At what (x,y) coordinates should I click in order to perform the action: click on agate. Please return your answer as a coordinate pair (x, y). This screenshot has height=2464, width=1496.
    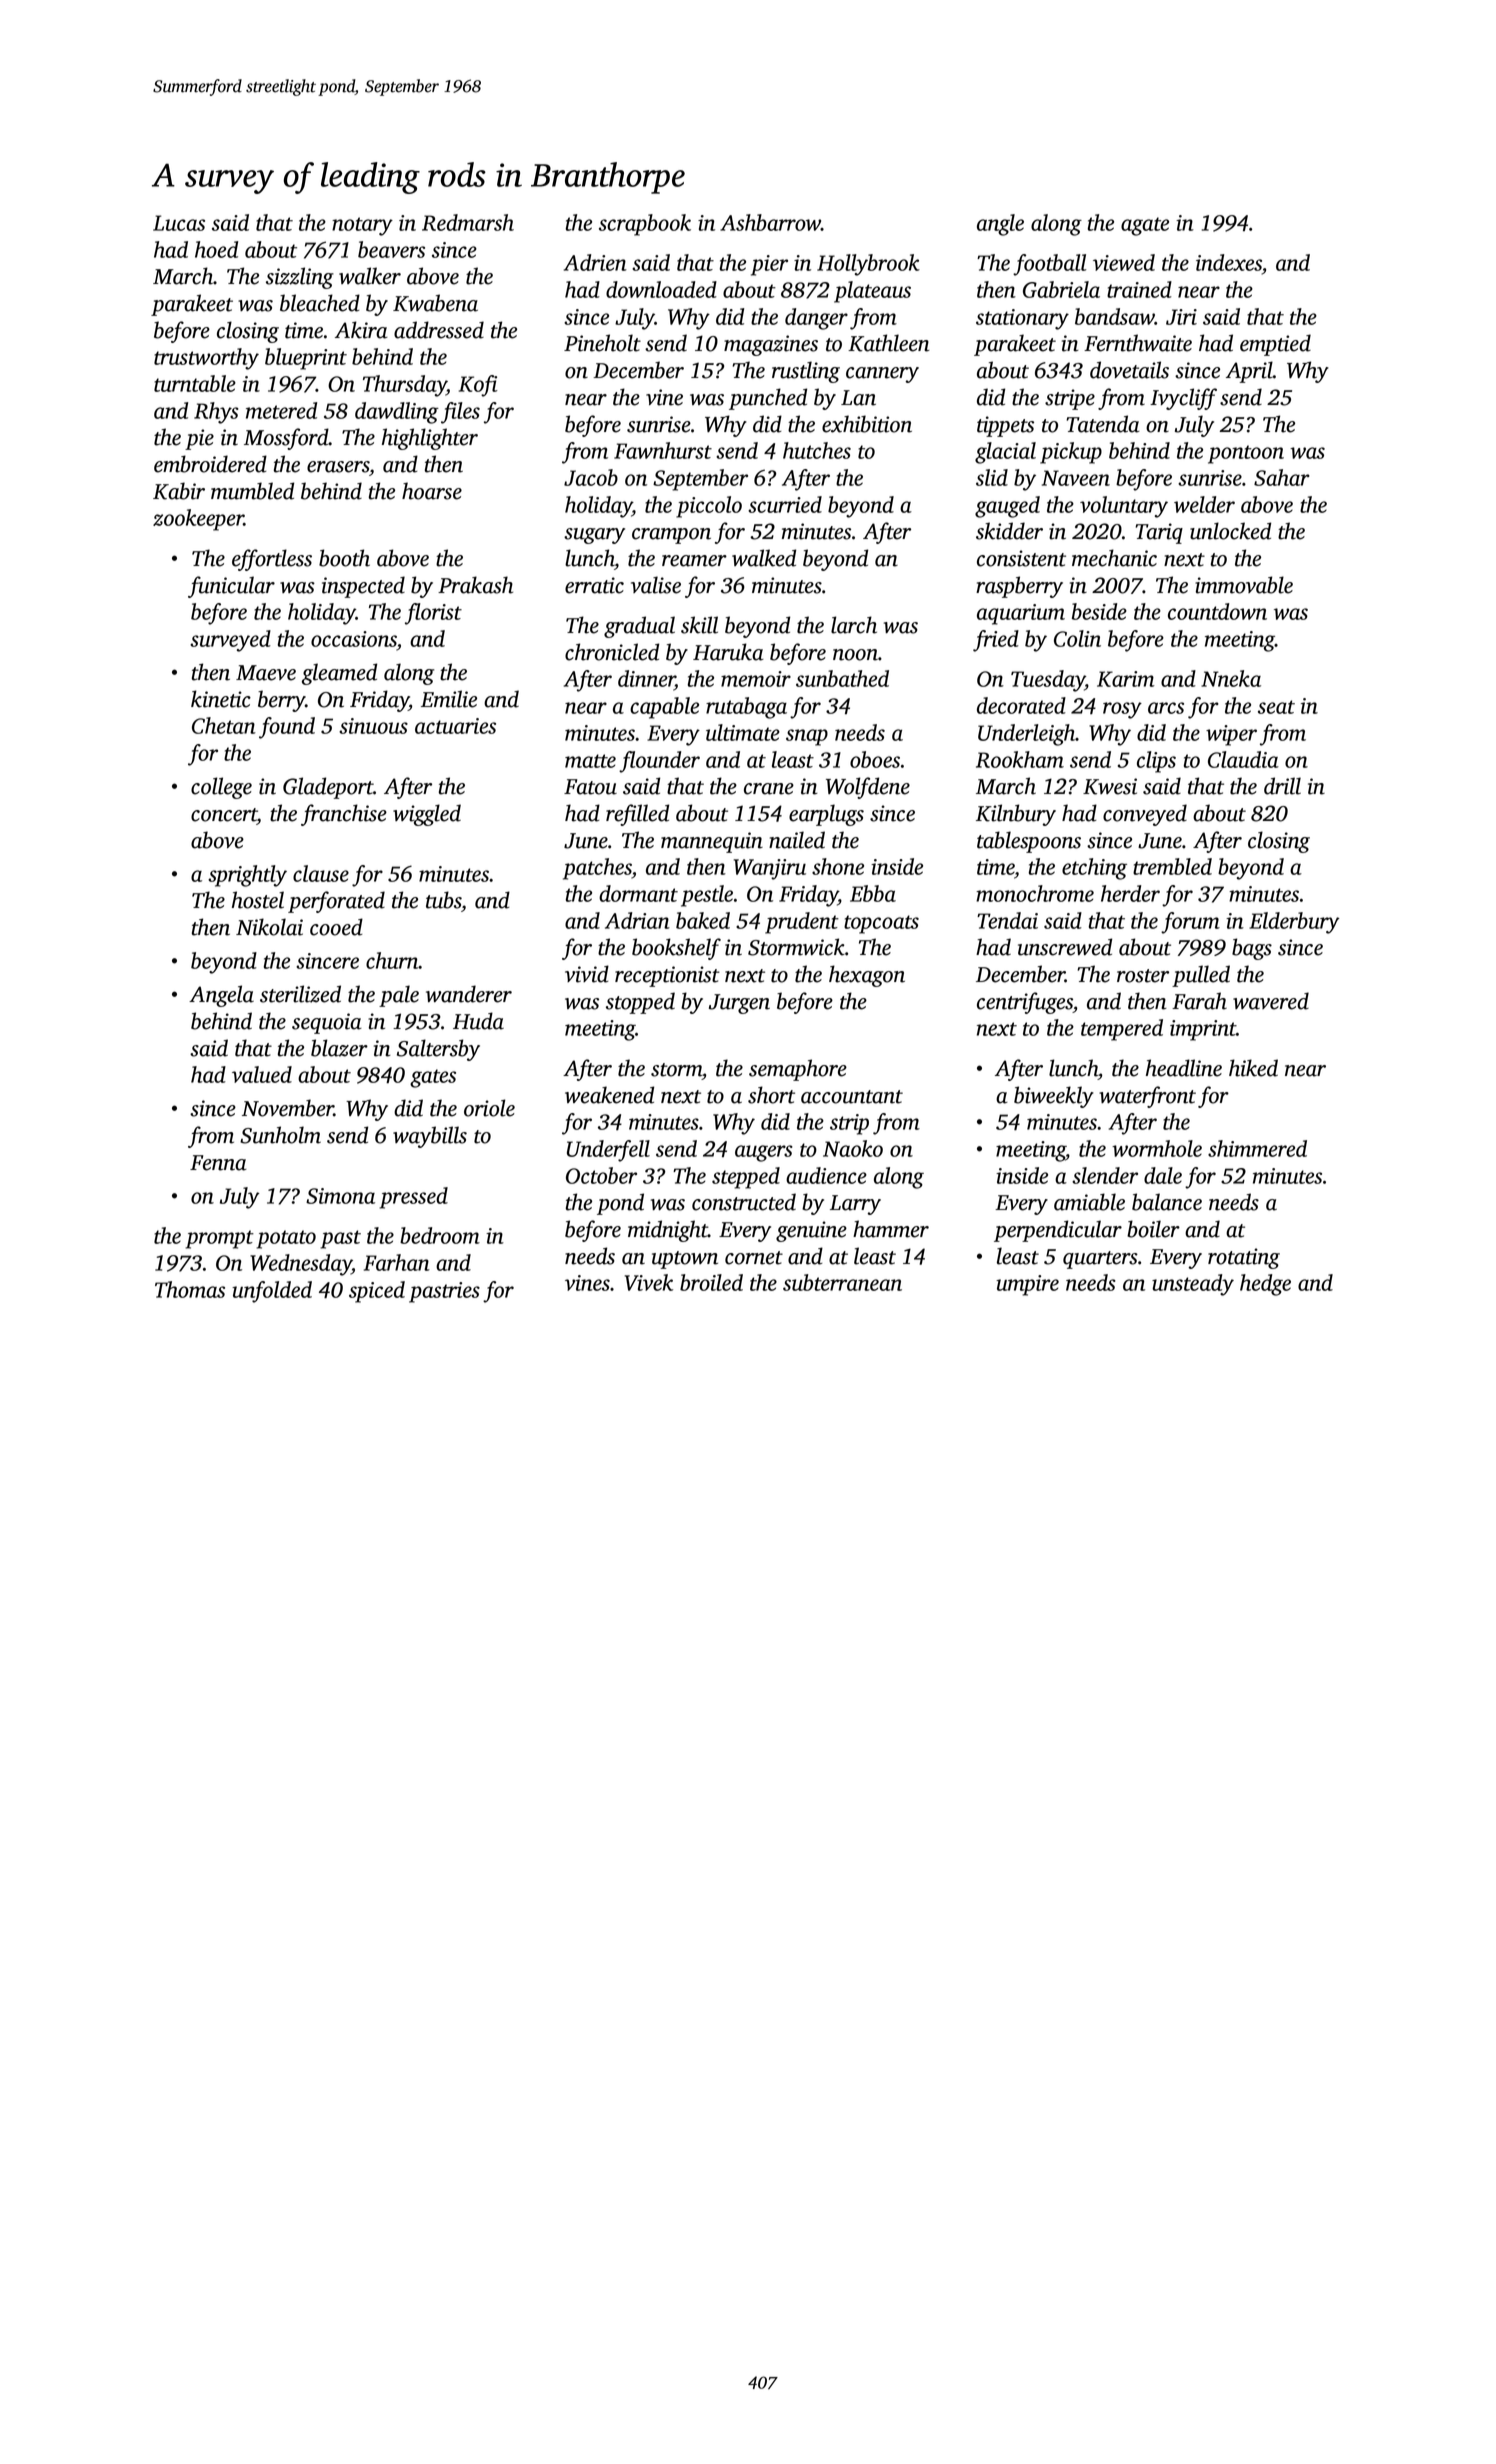
    Looking at the image, I should click on (1145, 226).
